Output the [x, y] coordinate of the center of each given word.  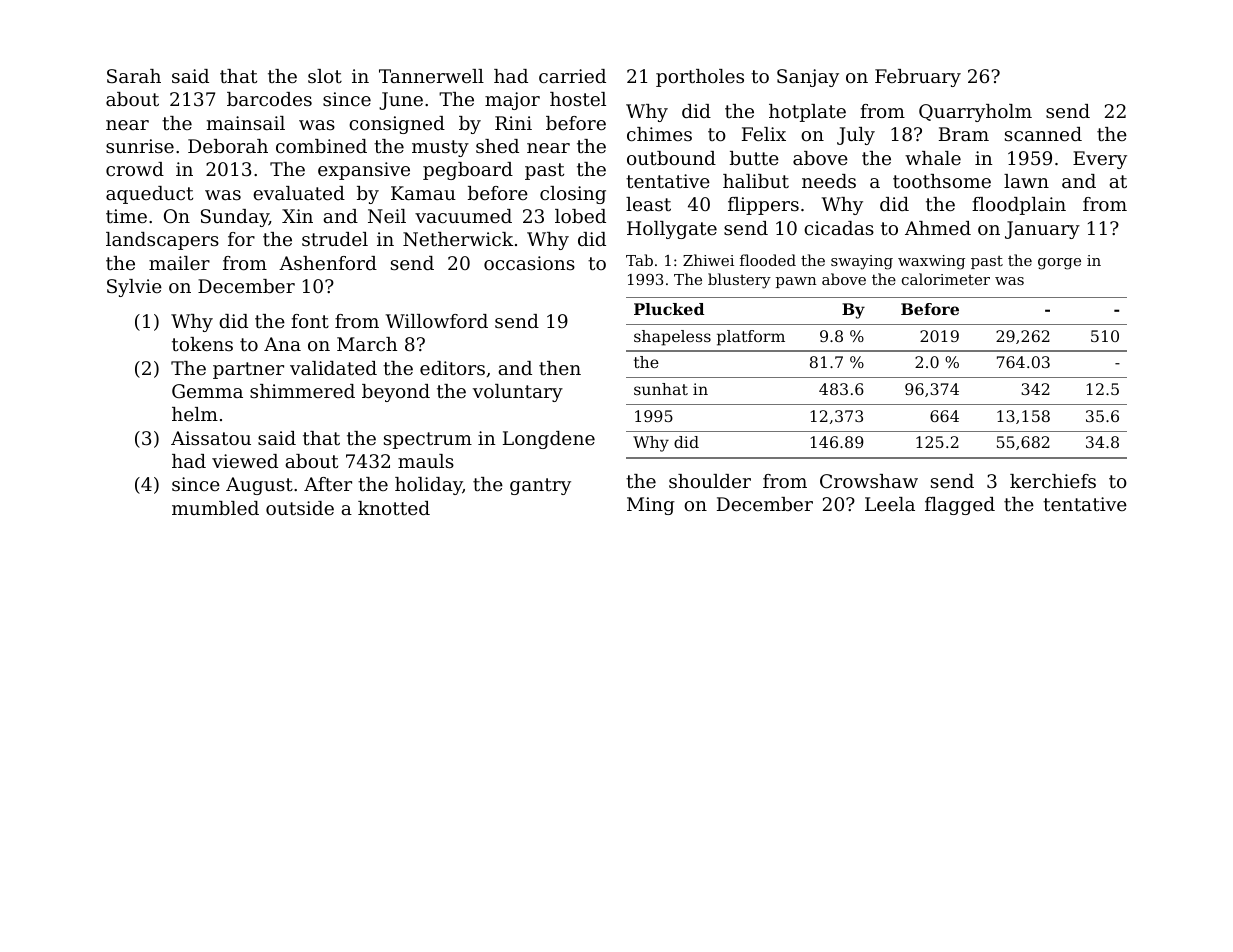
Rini [513, 123]
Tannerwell [431, 76]
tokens [202, 344]
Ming [651, 506]
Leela [890, 504]
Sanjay [808, 78]
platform [751, 338]
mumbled [215, 508]
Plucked [669, 309]
